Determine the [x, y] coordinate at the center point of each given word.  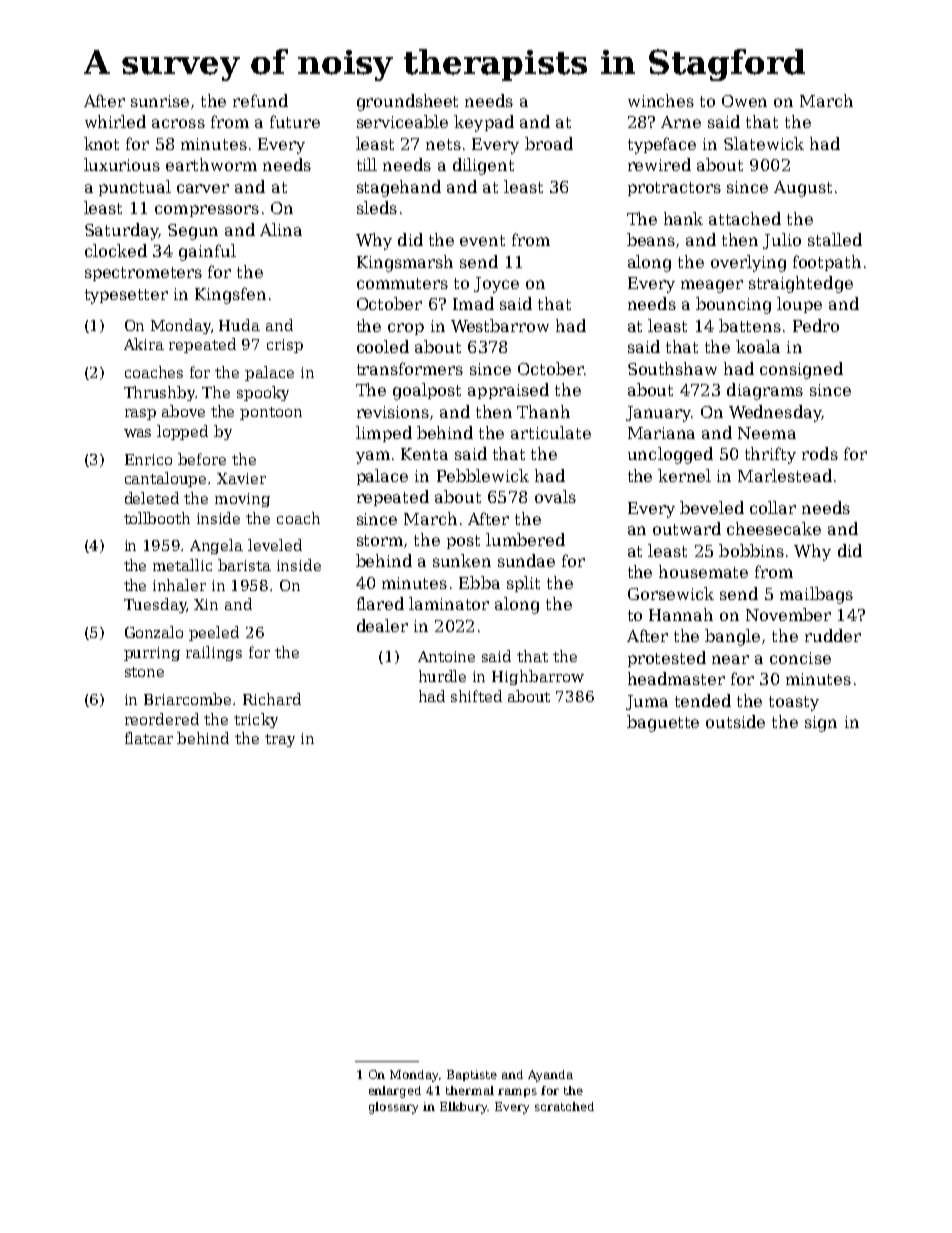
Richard [272, 699]
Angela [216, 546]
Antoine [446, 656]
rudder [833, 635]
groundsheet [407, 102]
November [788, 614]
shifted [476, 696]
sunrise [160, 101]
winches [661, 100]
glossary [393, 1108]
